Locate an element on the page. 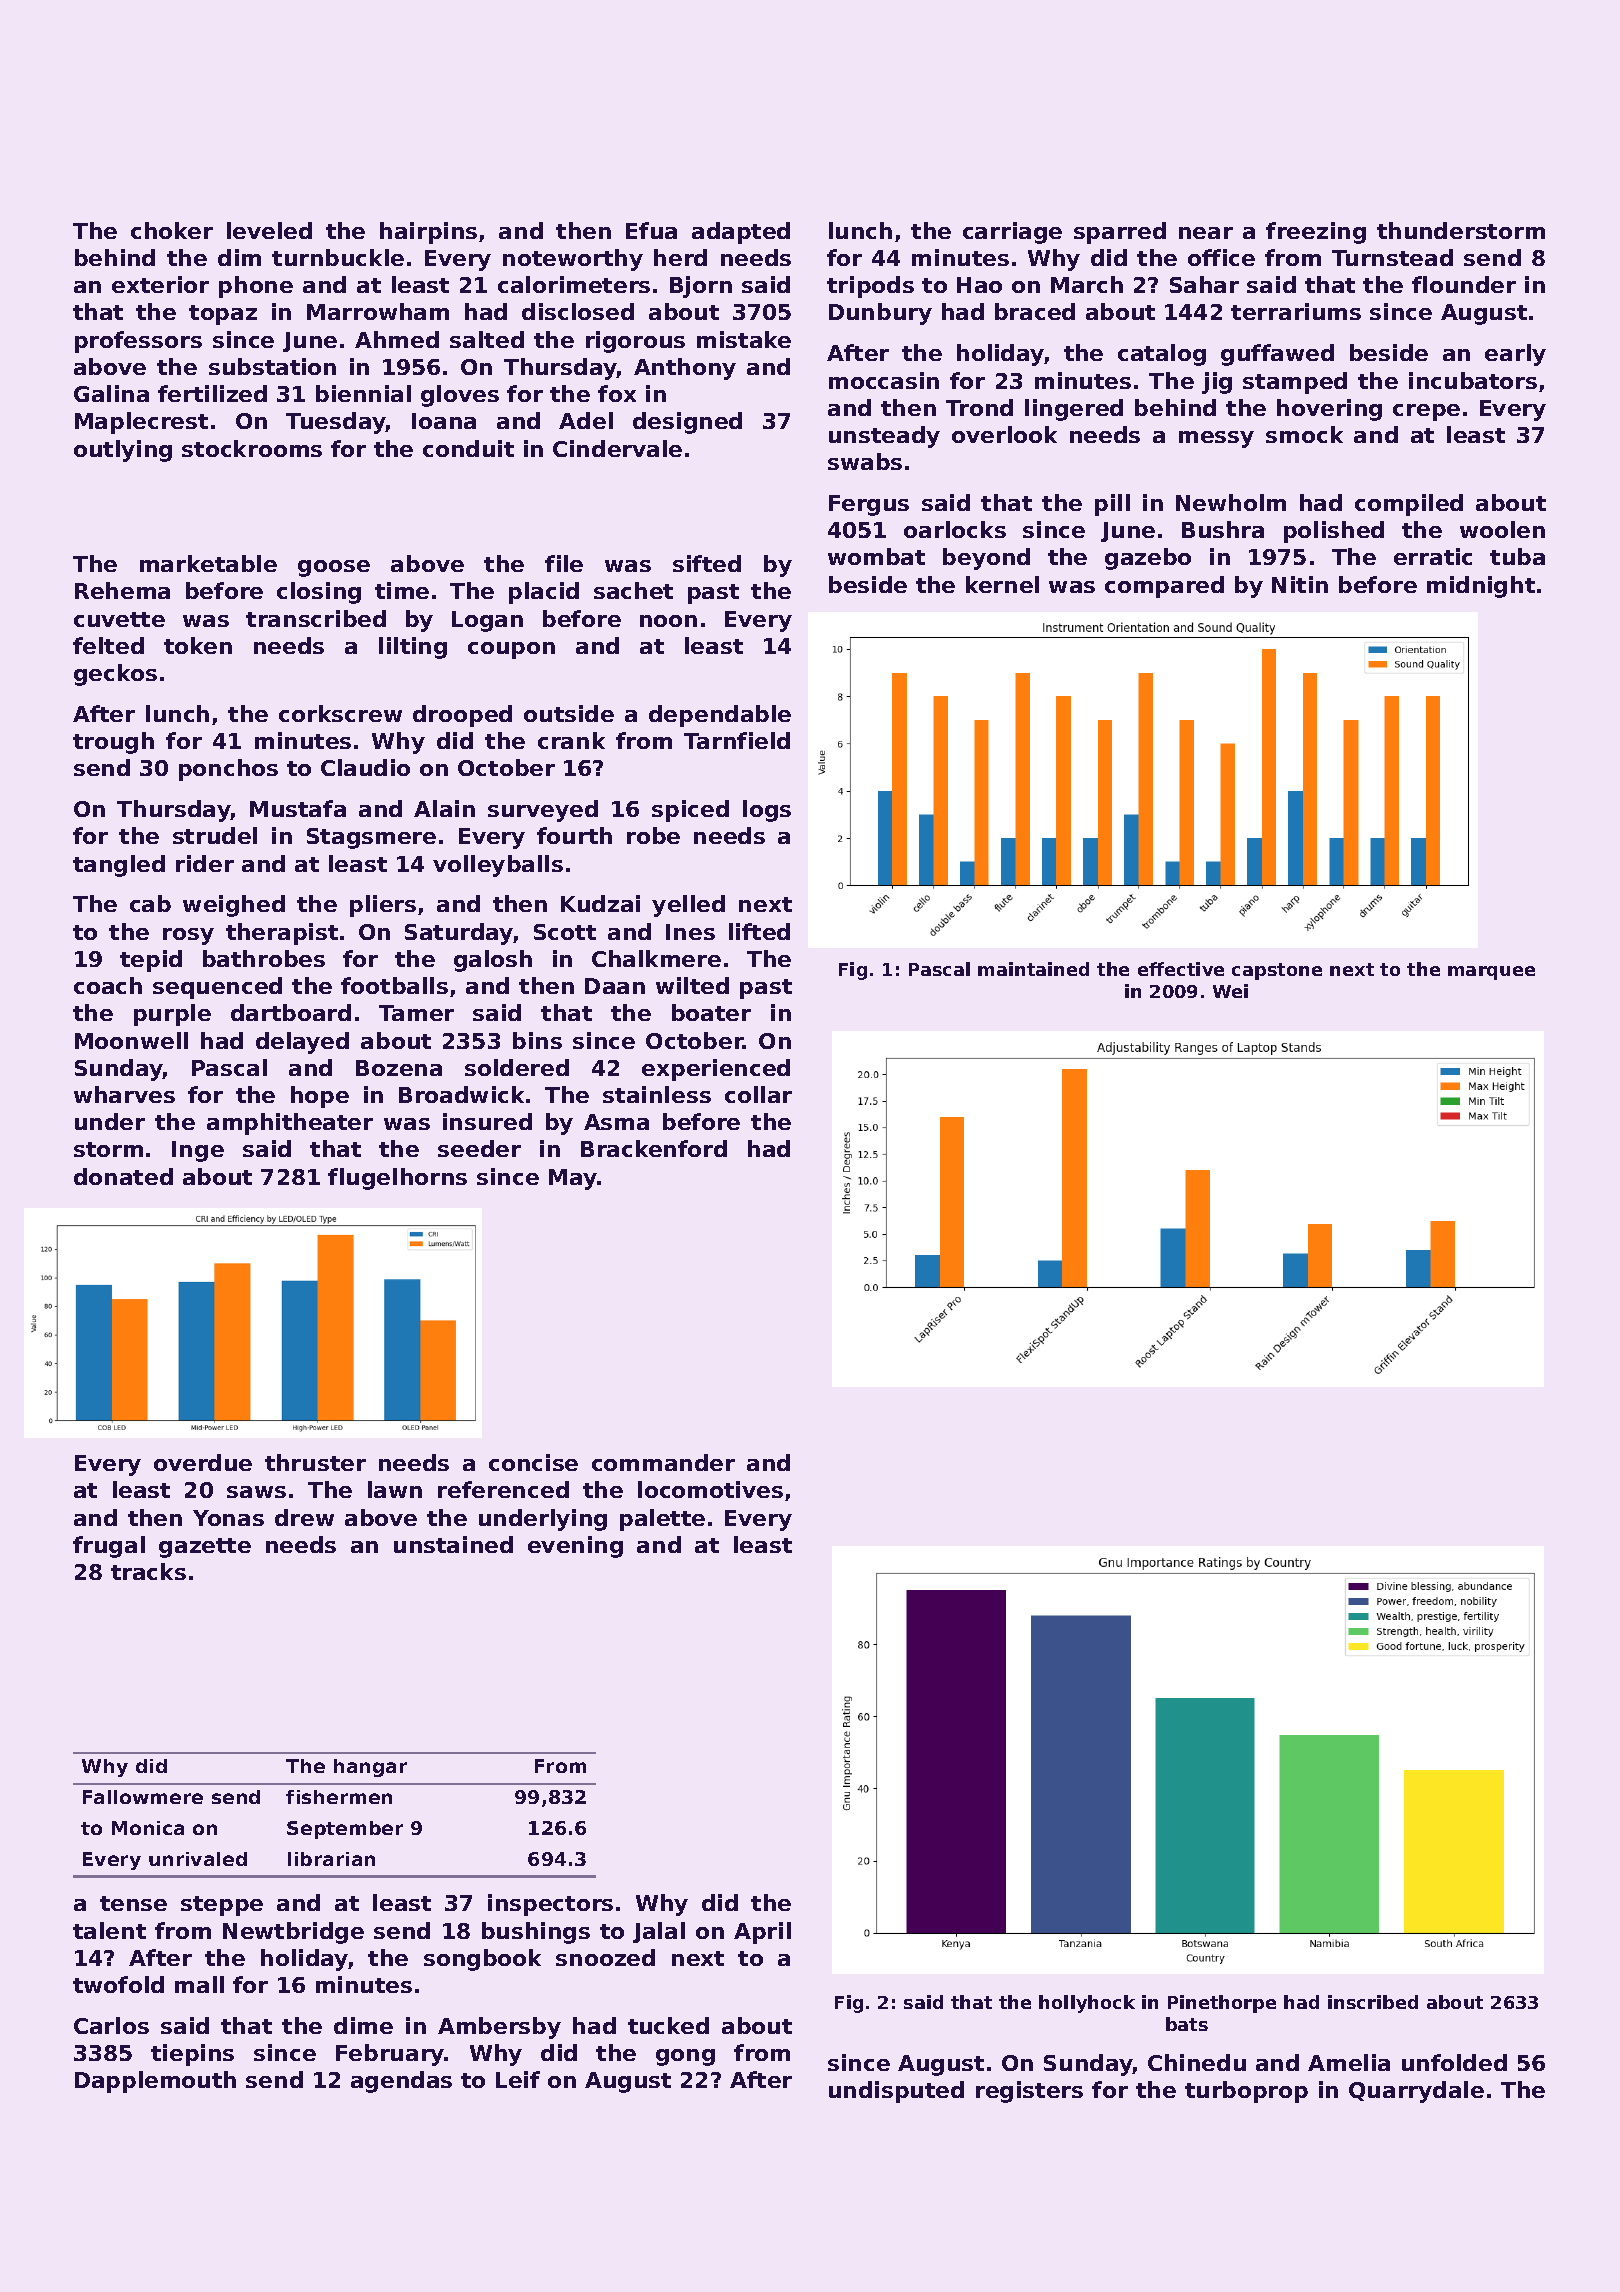  marquee is located at coordinates (1491, 973).
